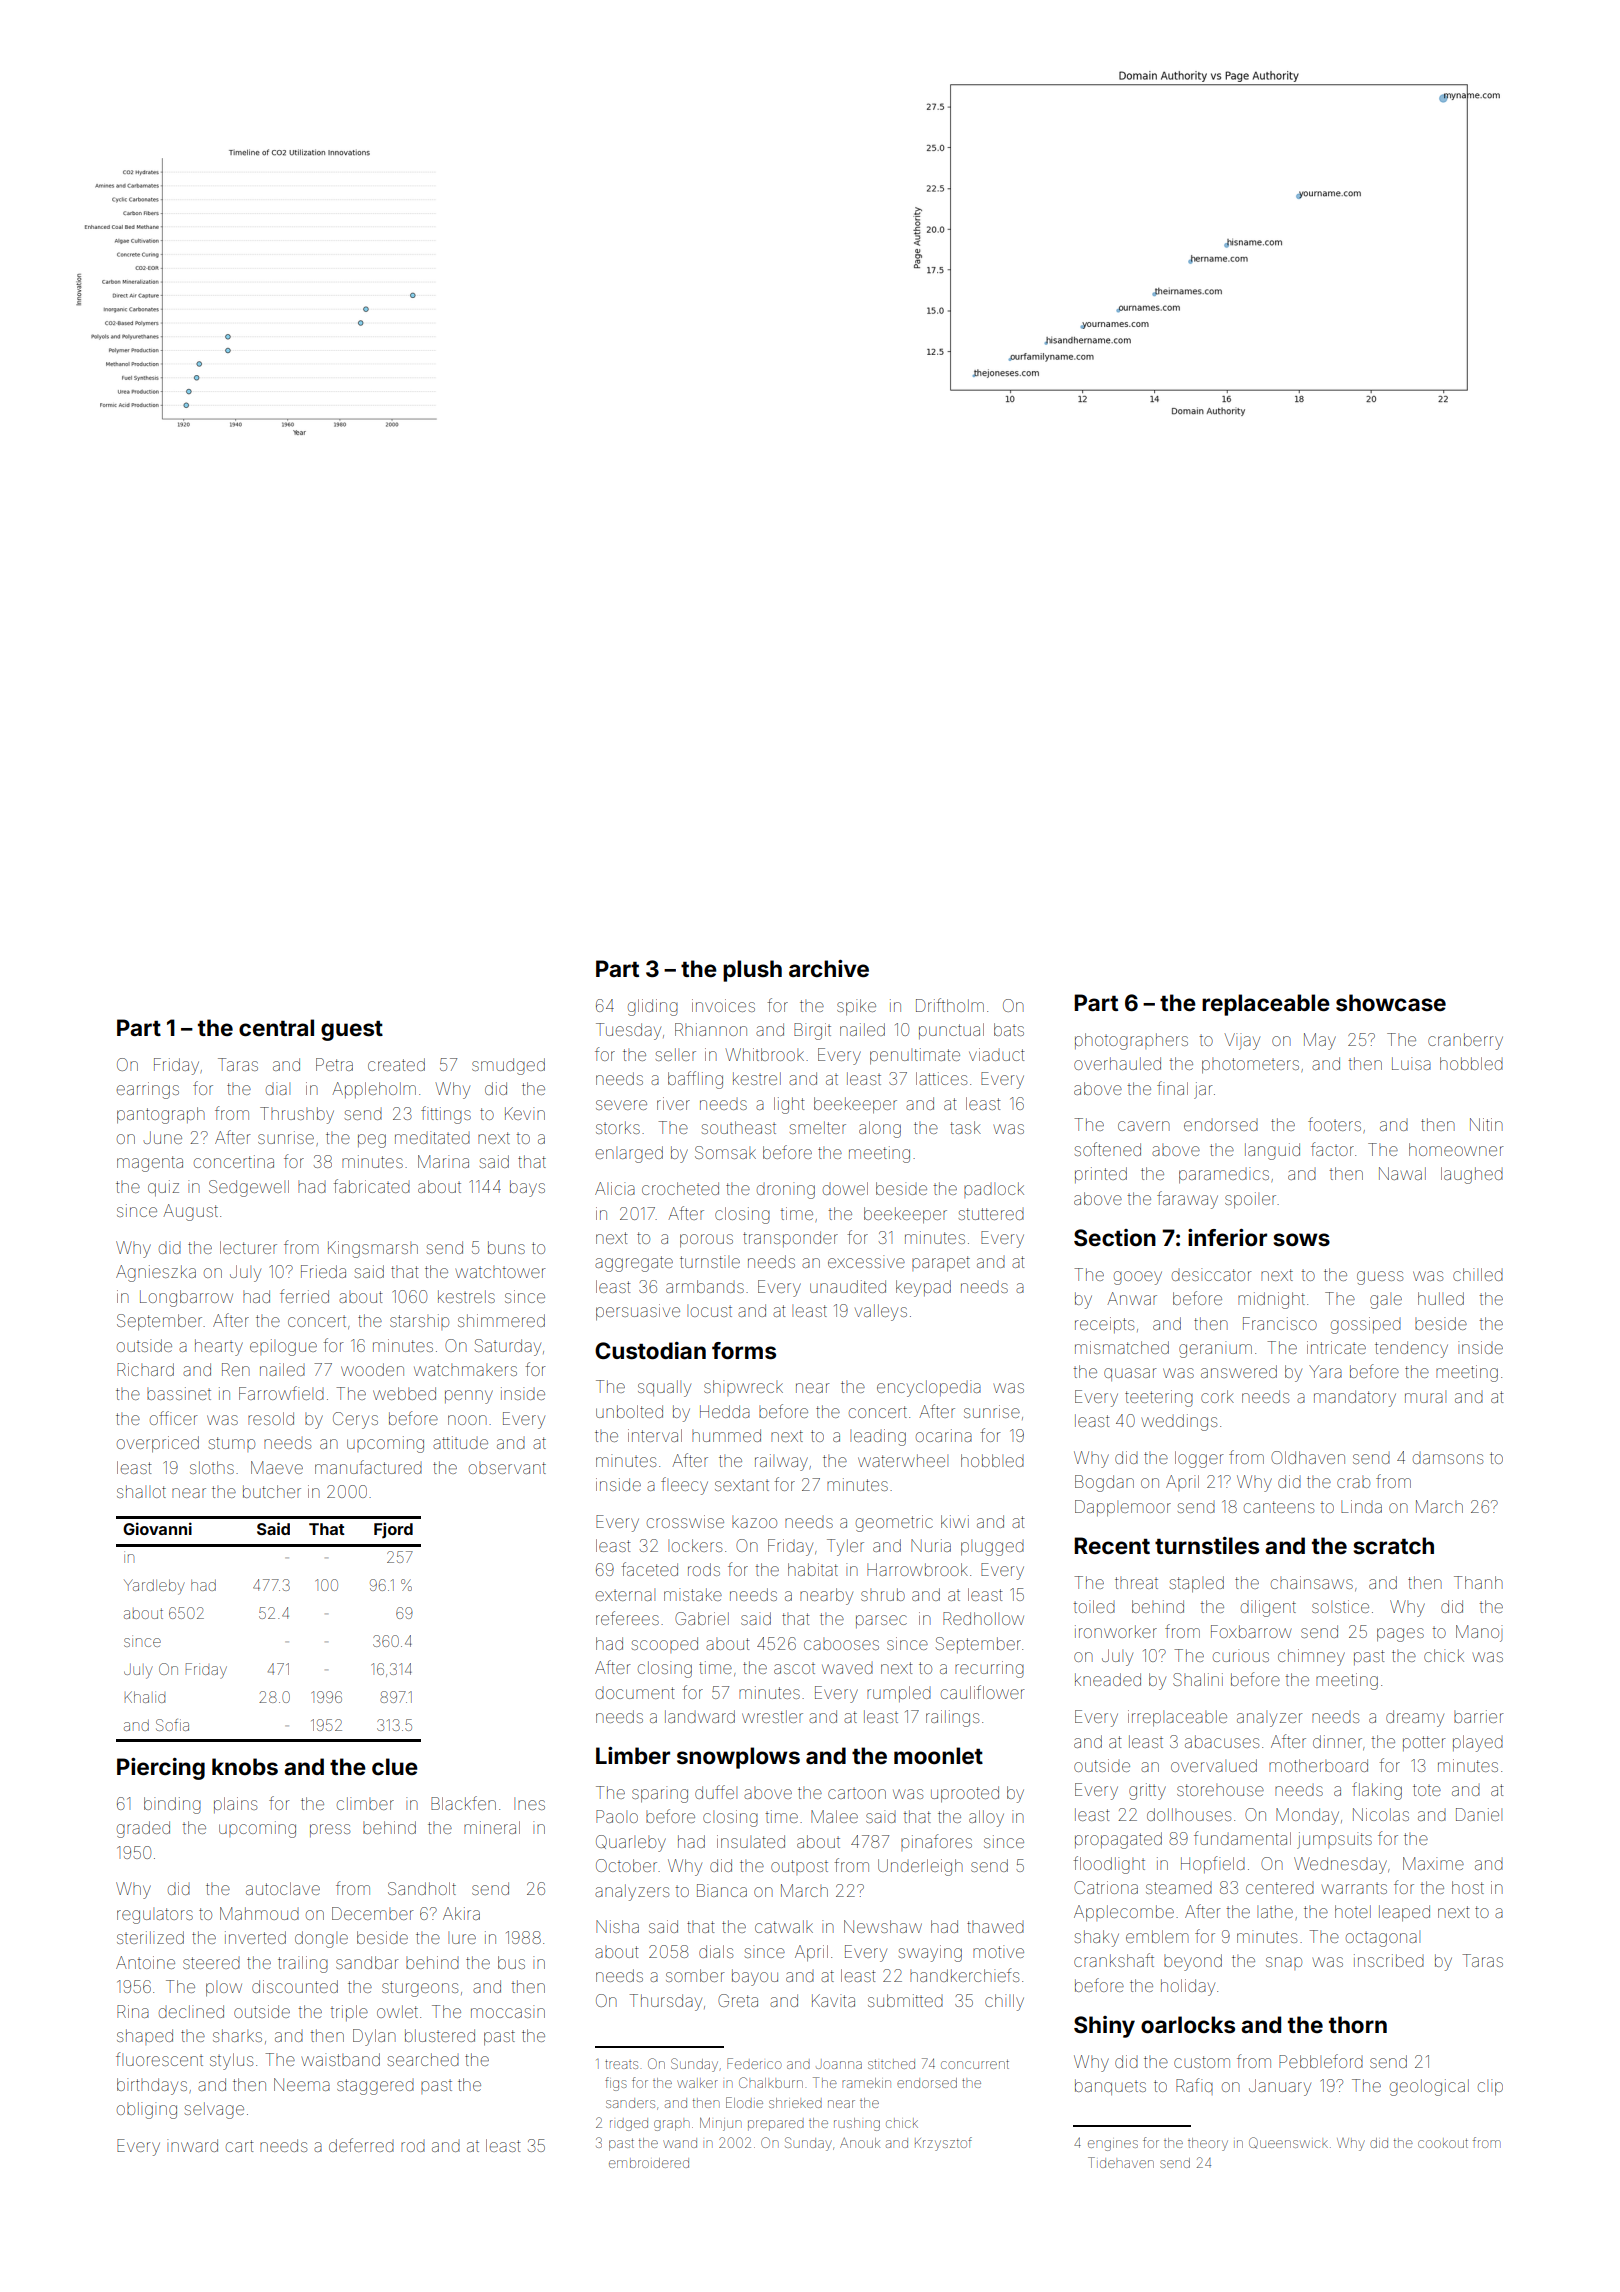  What do you see at coordinates (1479, 1814) in the screenshot?
I see `Daniel` at bounding box center [1479, 1814].
